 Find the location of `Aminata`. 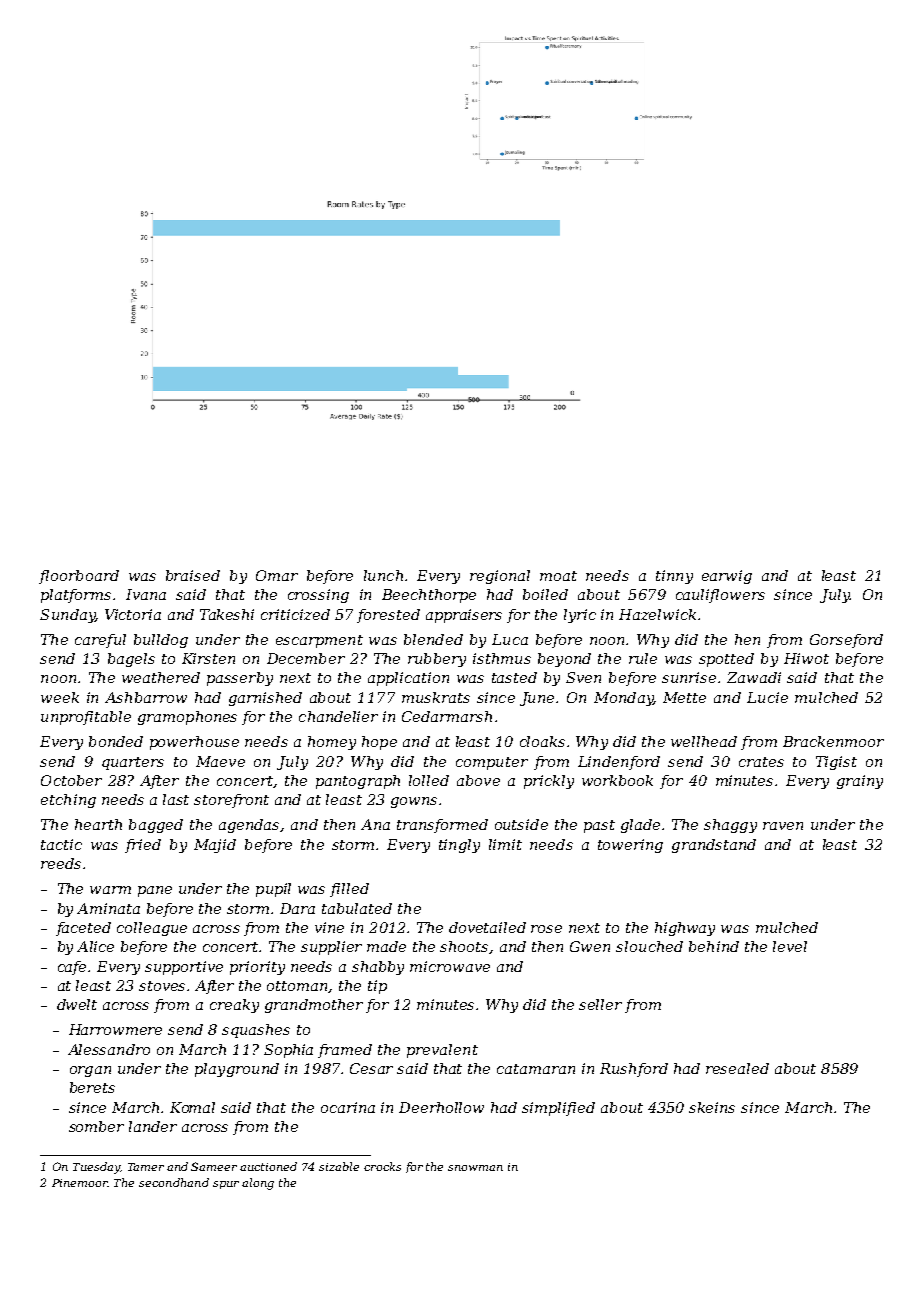

Aminata is located at coordinates (108, 908).
